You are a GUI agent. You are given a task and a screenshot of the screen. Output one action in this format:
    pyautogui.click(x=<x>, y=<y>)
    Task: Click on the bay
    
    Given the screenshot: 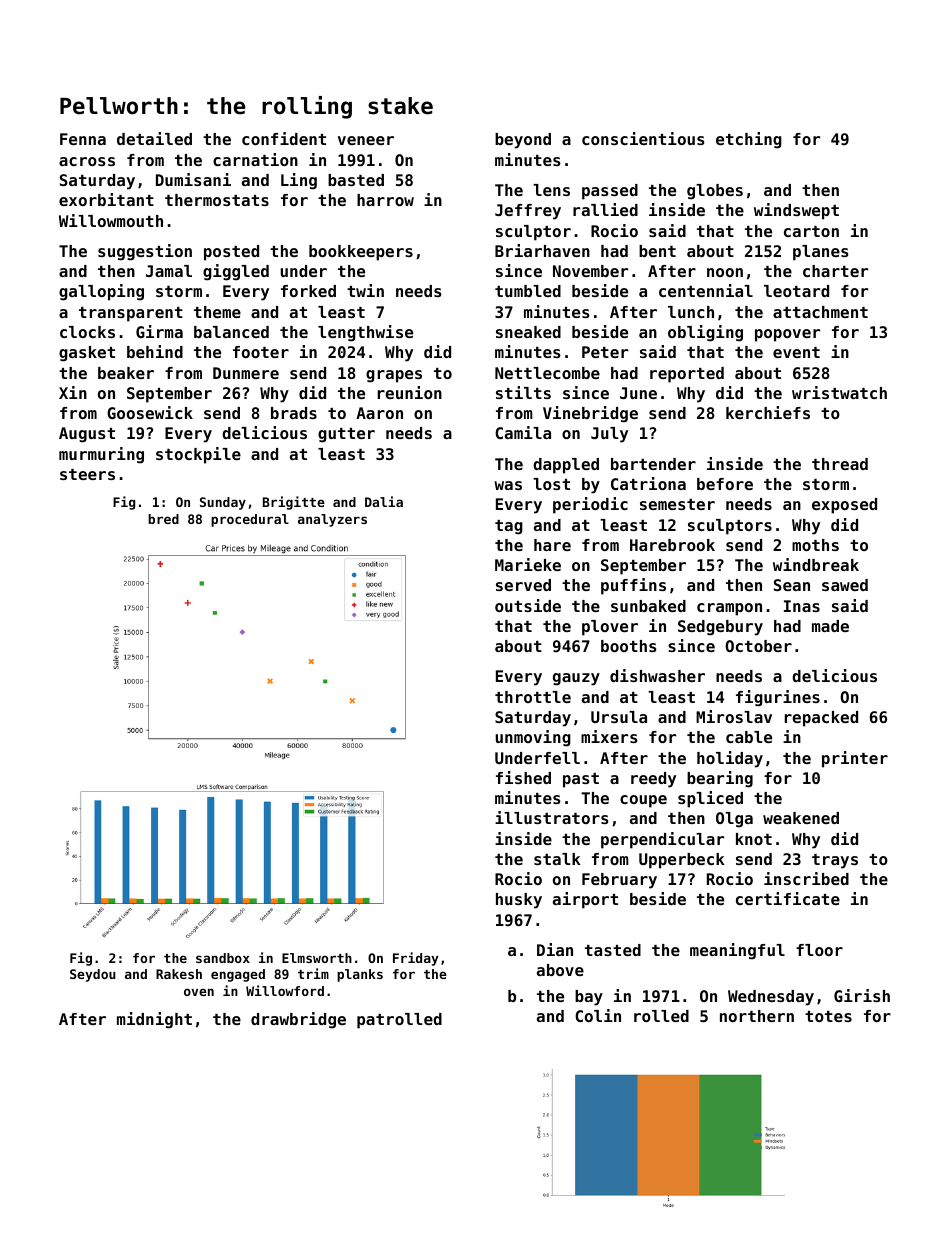 What is the action you would take?
    pyautogui.click(x=589, y=998)
